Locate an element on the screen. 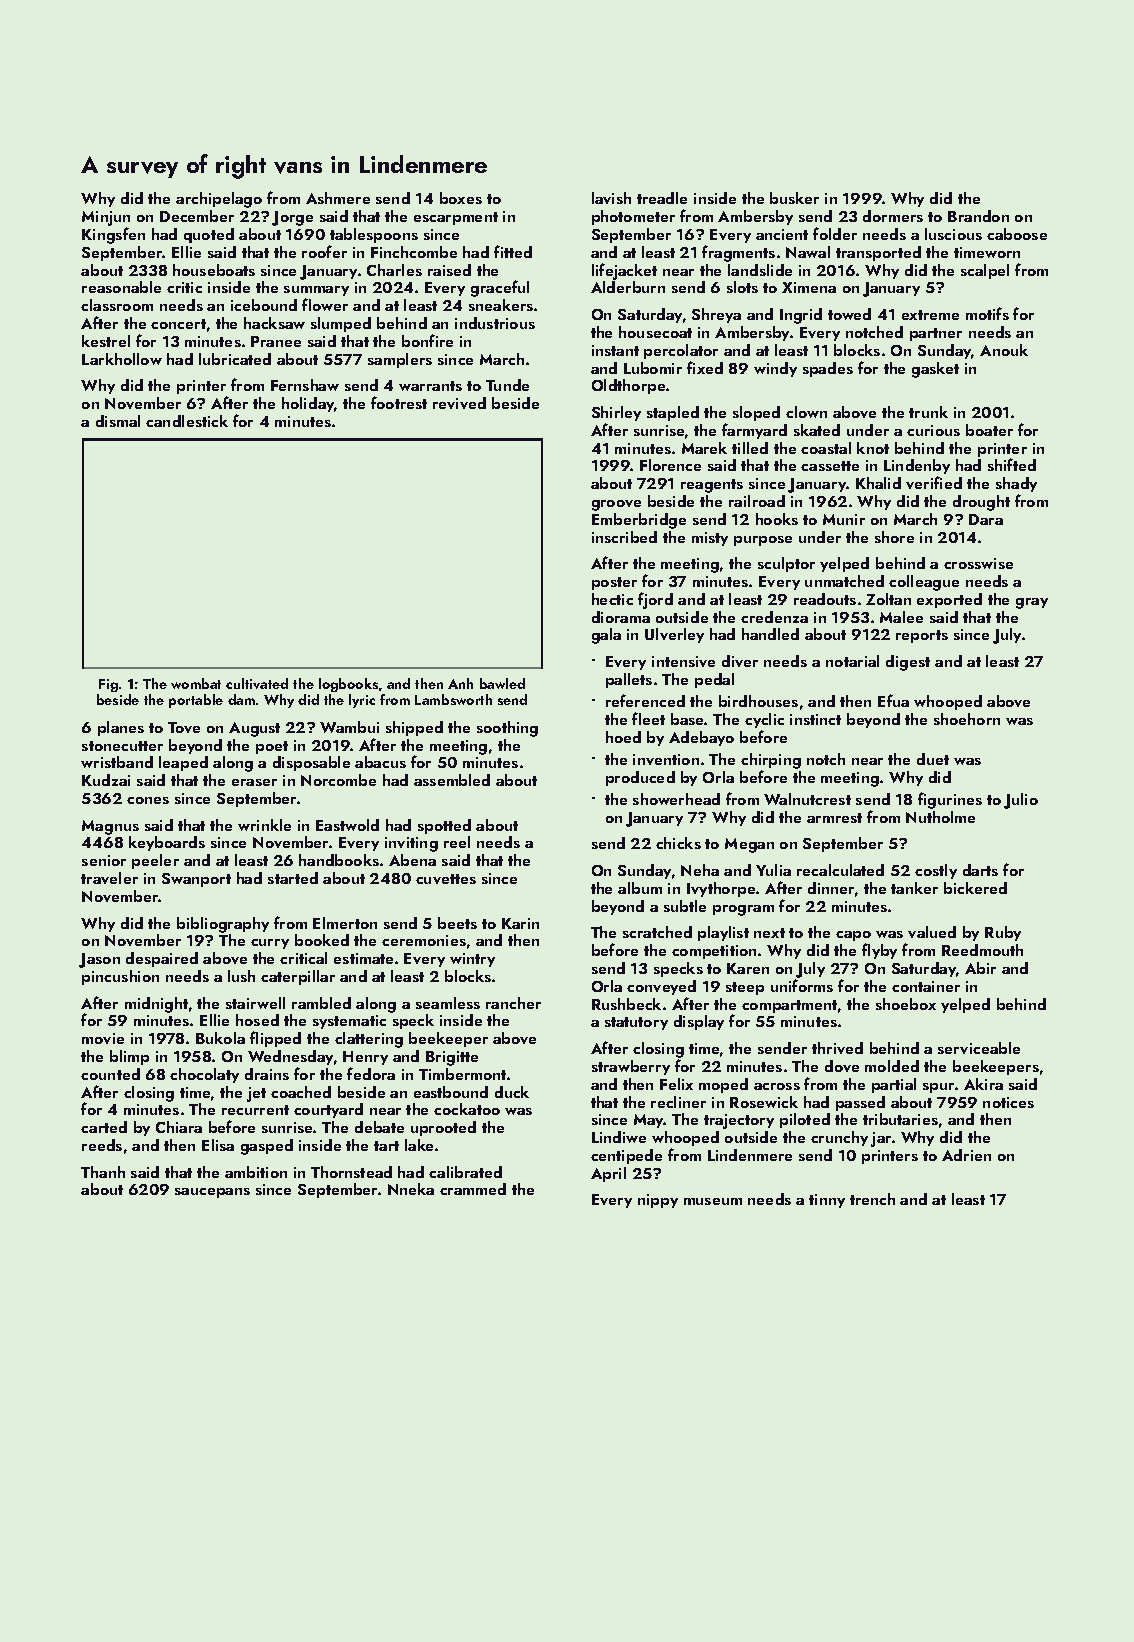  duet is located at coordinates (933, 759).
